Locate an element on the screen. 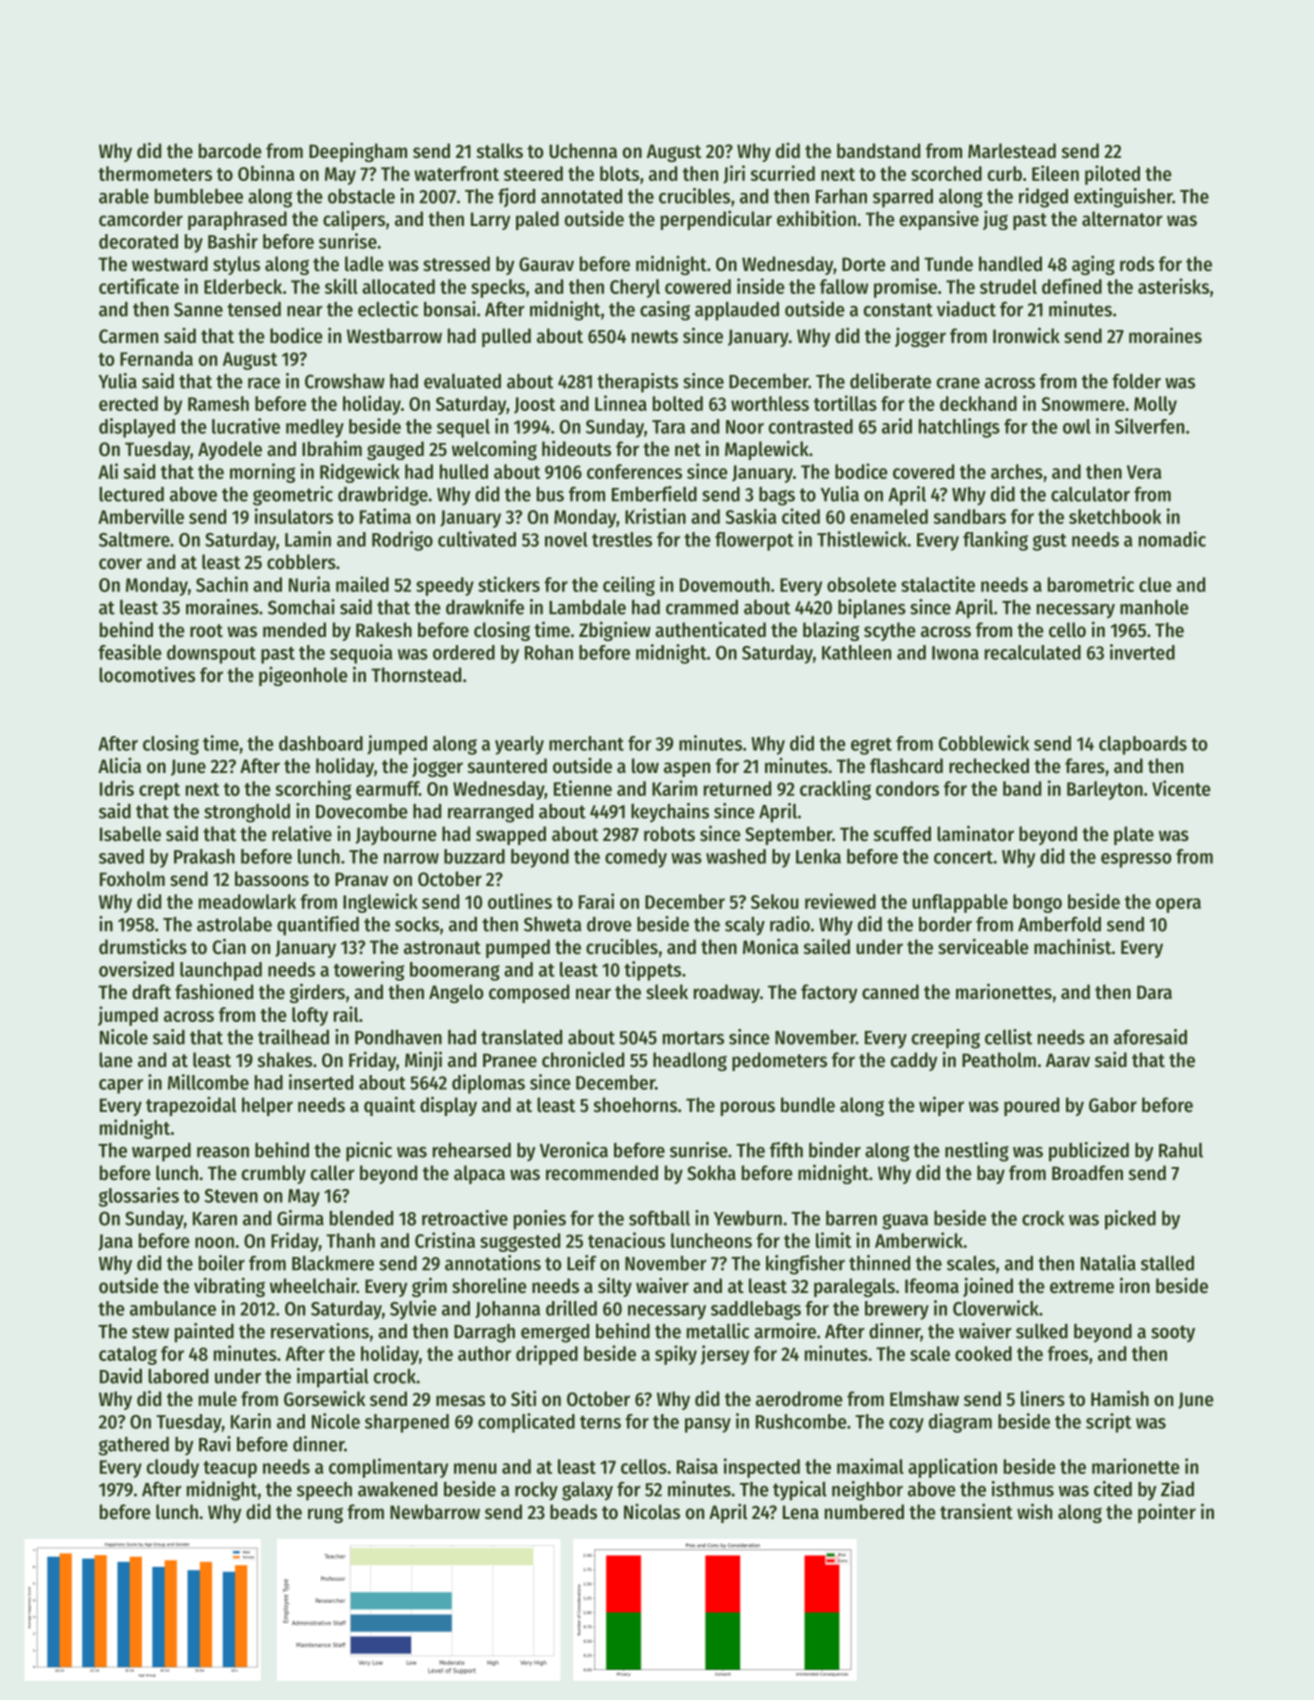 The width and height of the screenshot is (1314, 1700). newts is located at coordinates (655, 337).
